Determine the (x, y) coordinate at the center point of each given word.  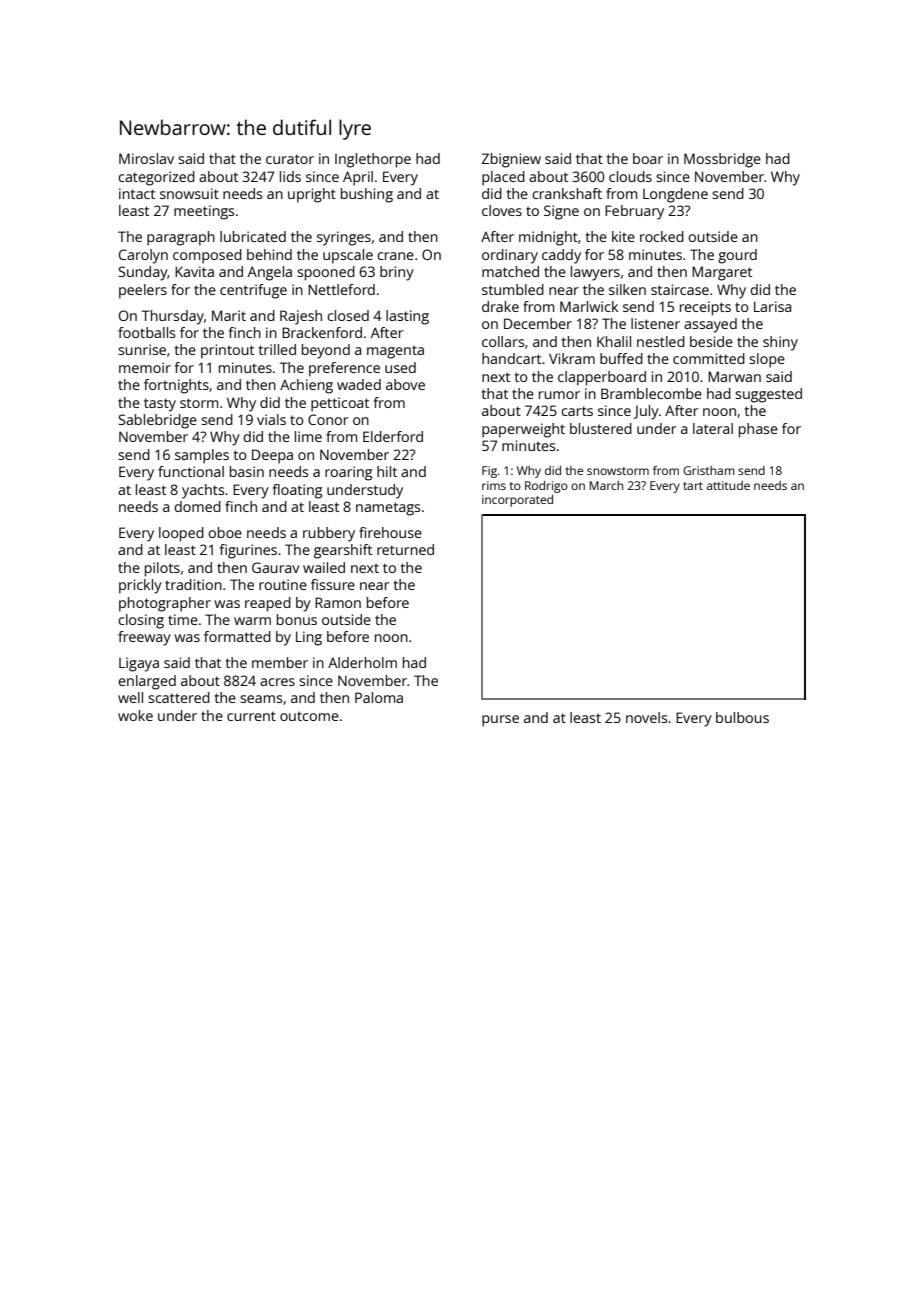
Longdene (675, 195)
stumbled (513, 289)
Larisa (772, 306)
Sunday (143, 273)
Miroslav (146, 158)
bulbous (742, 717)
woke (135, 715)
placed (503, 178)
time (183, 619)
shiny (780, 343)
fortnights (176, 386)
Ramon (338, 602)
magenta (395, 352)
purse (500, 721)
